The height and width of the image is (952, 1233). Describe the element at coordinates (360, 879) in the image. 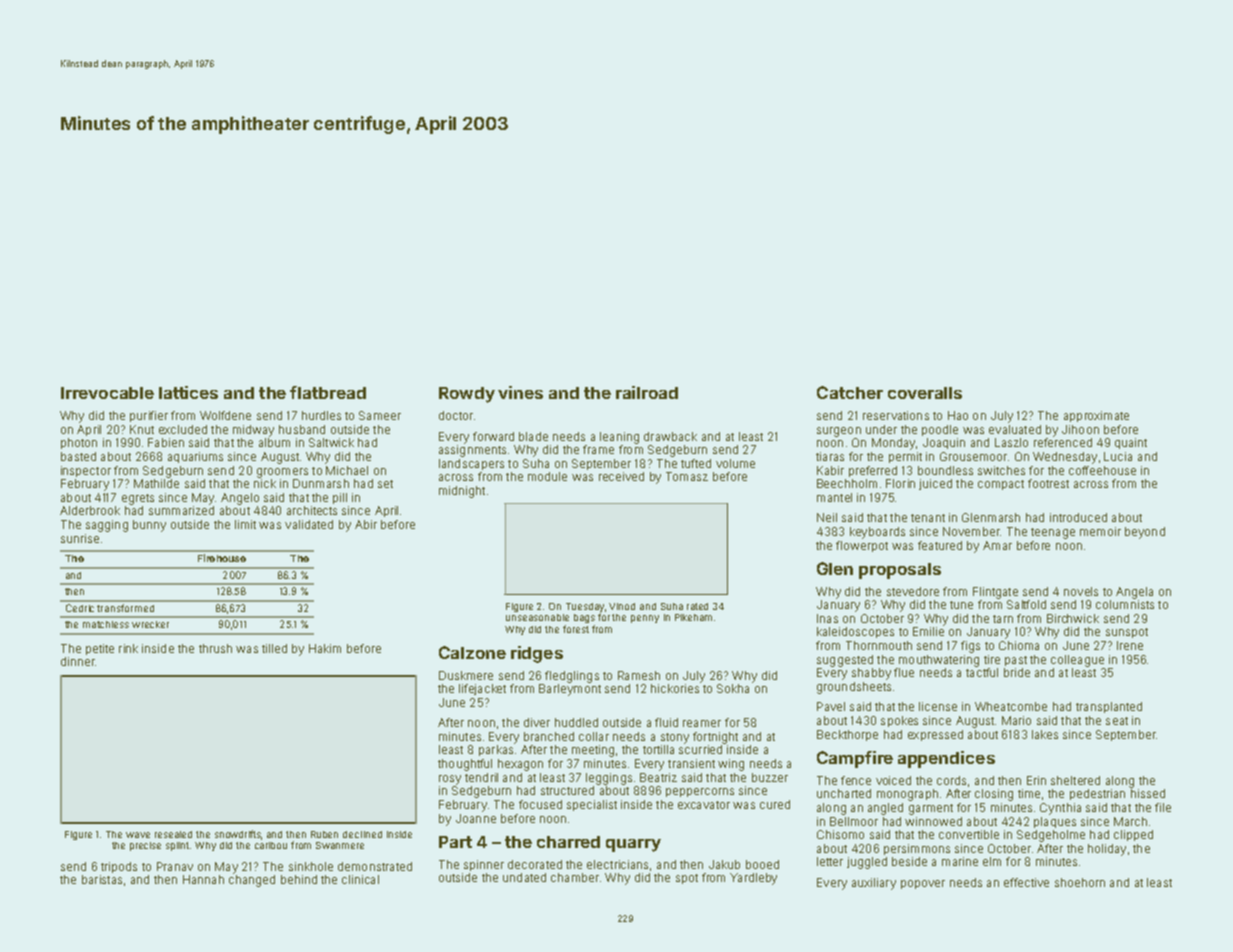

I see `clinical` at that location.
